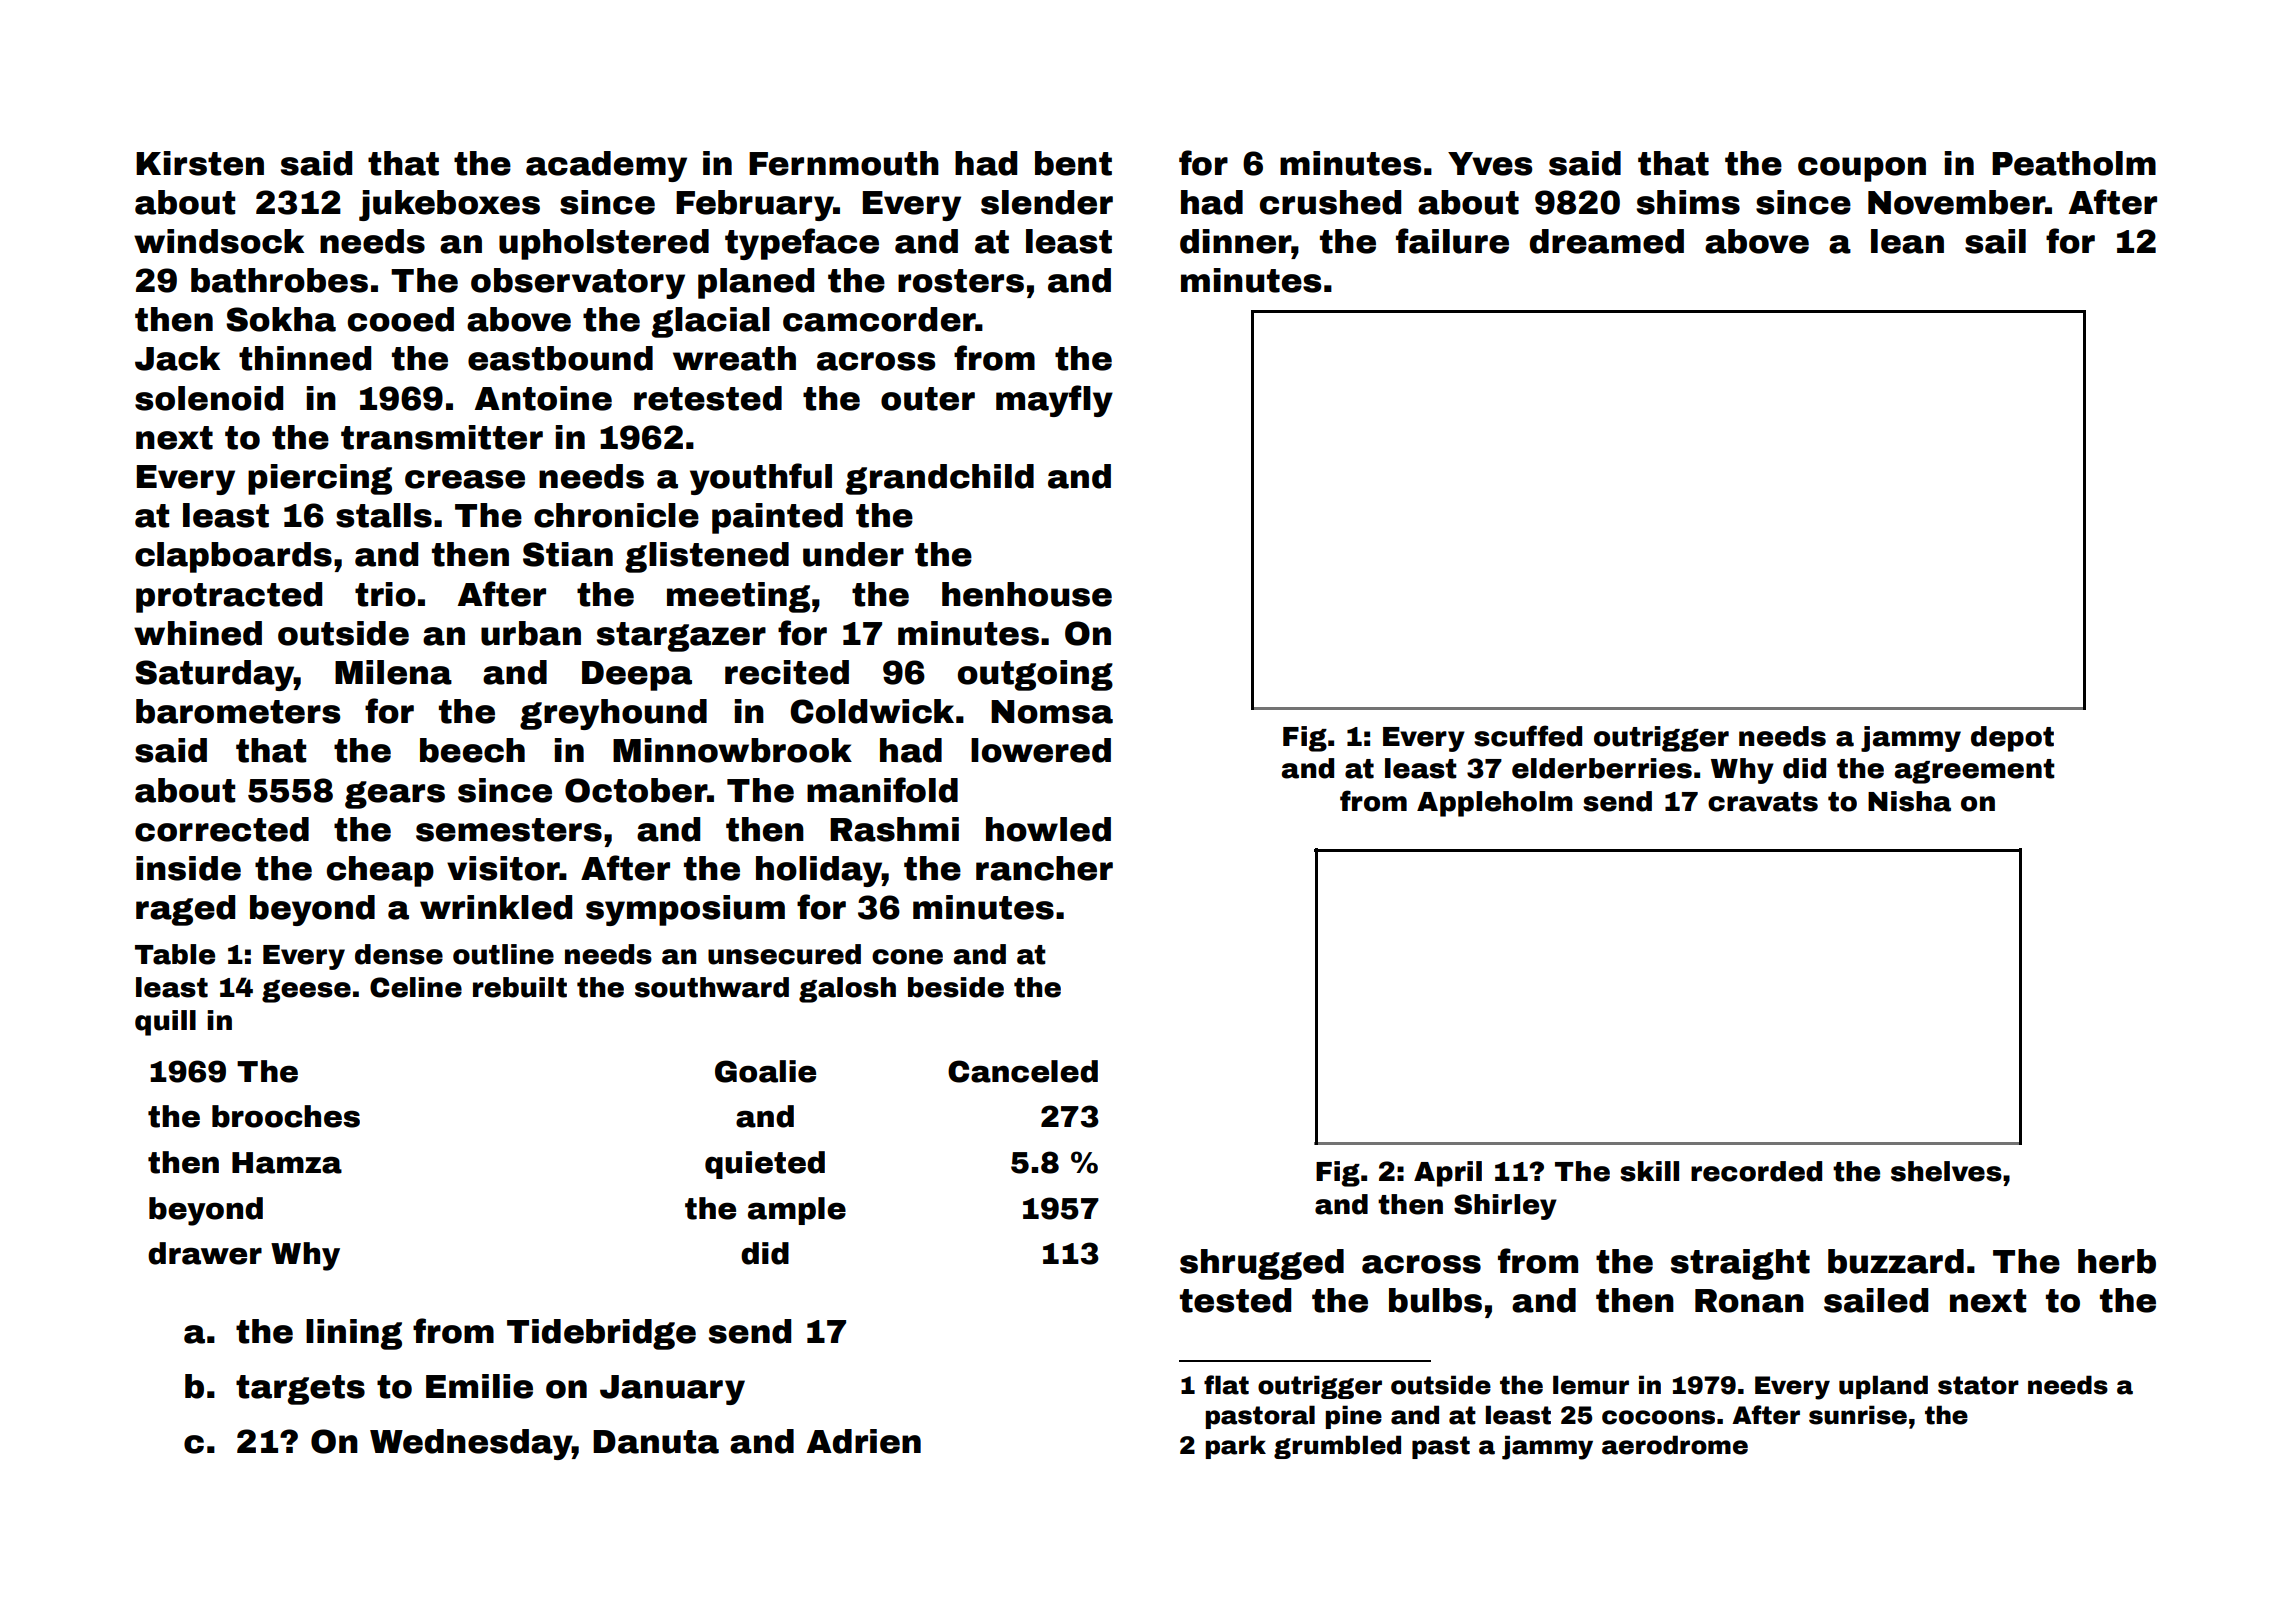 The height and width of the screenshot is (1620, 2292). What do you see at coordinates (1435, 1300) in the screenshot?
I see `bulbs` at bounding box center [1435, 1300].
